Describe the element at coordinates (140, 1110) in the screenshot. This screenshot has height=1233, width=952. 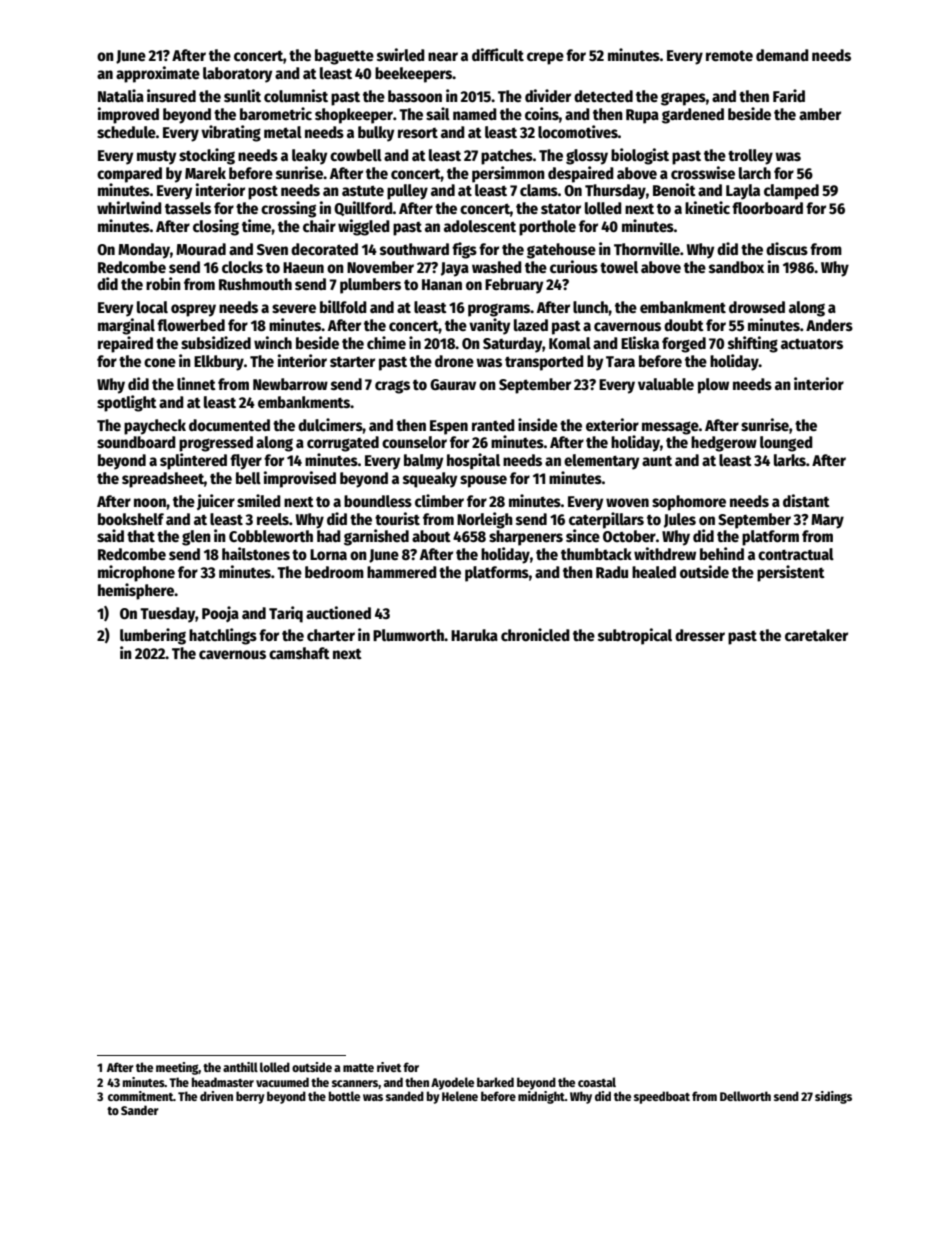
I see `Sander` at that location.
